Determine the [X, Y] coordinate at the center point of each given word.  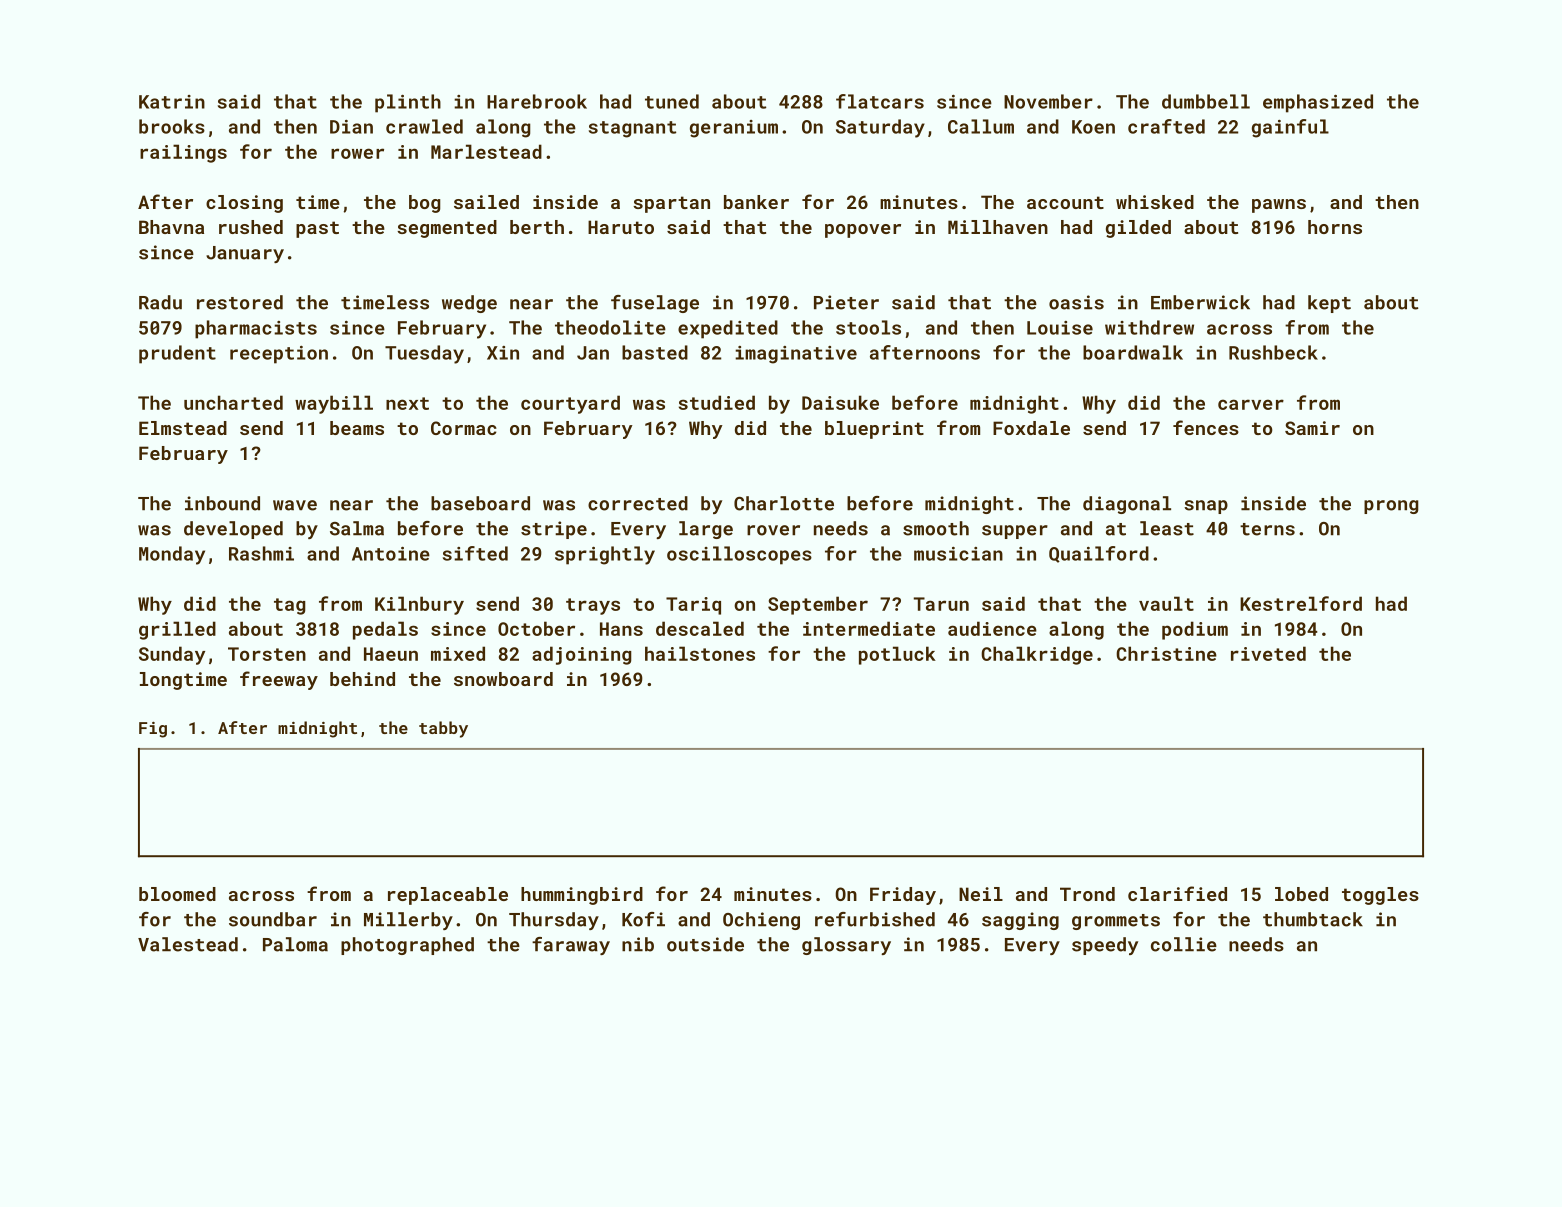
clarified [1177, 893]
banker [756, 202]
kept [1329, 304]
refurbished [875, 919]
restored [240, 302]
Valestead [188, 944]
